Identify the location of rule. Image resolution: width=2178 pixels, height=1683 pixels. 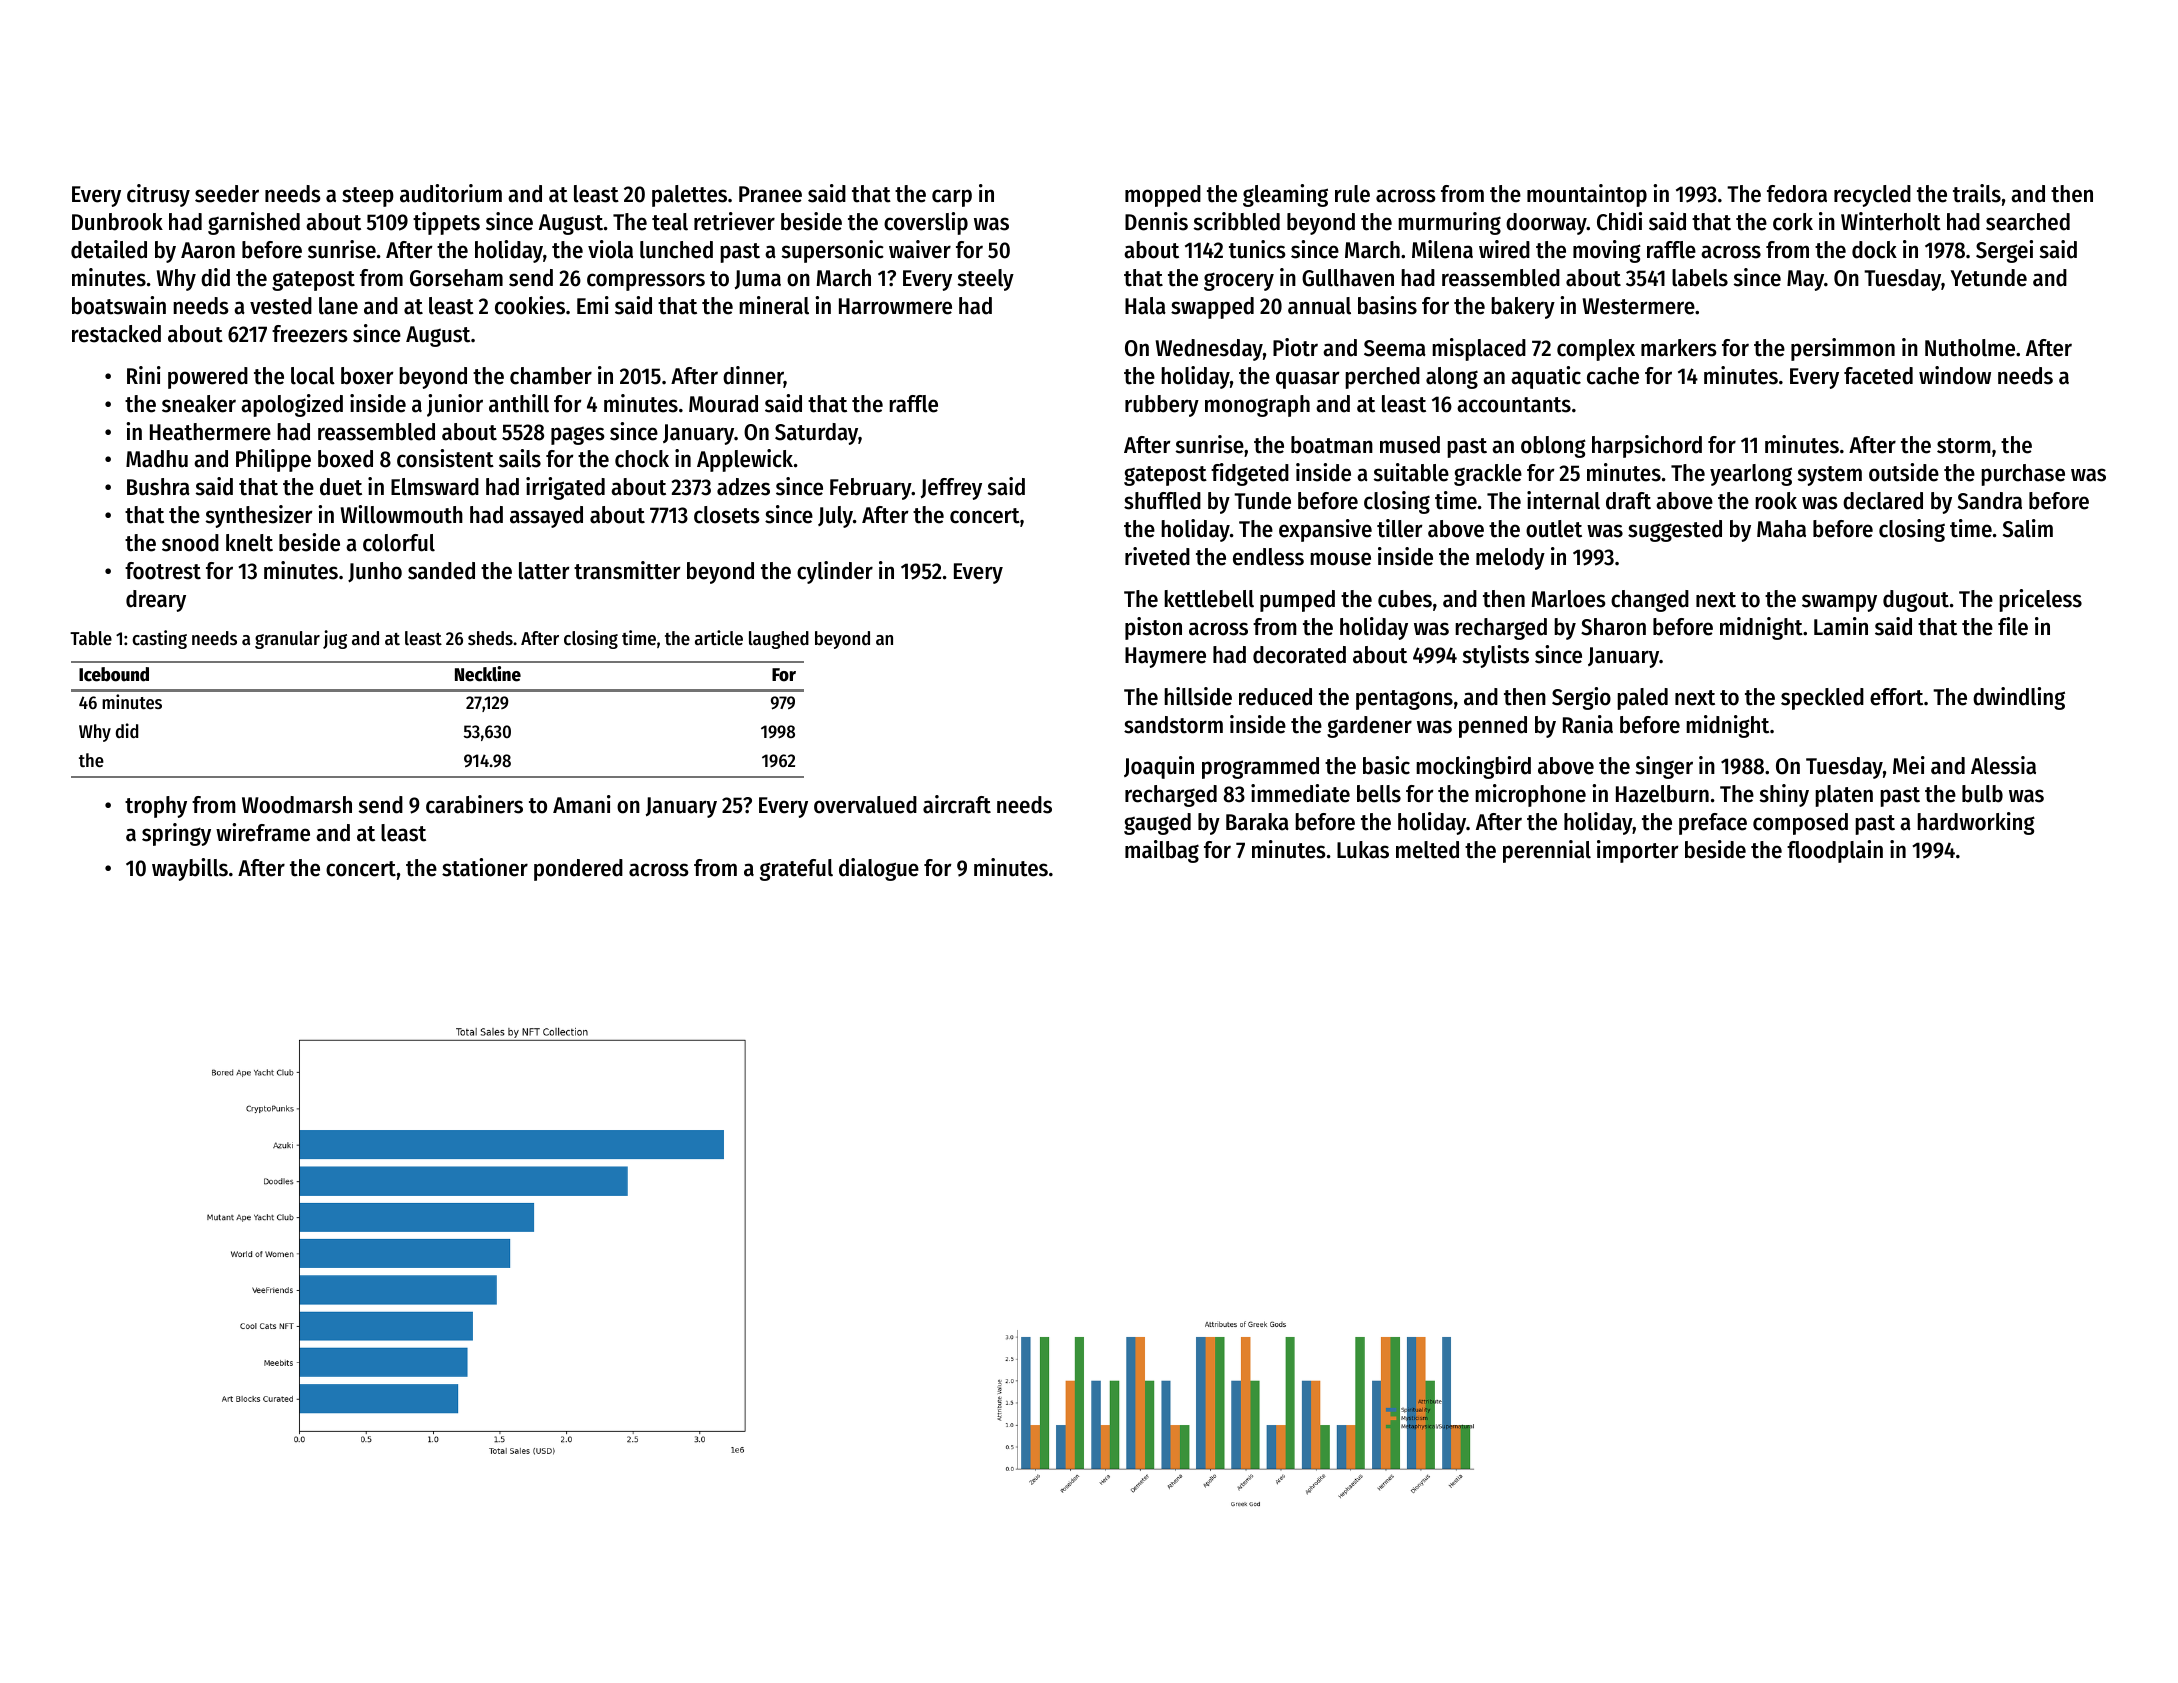
(1352, 194).
